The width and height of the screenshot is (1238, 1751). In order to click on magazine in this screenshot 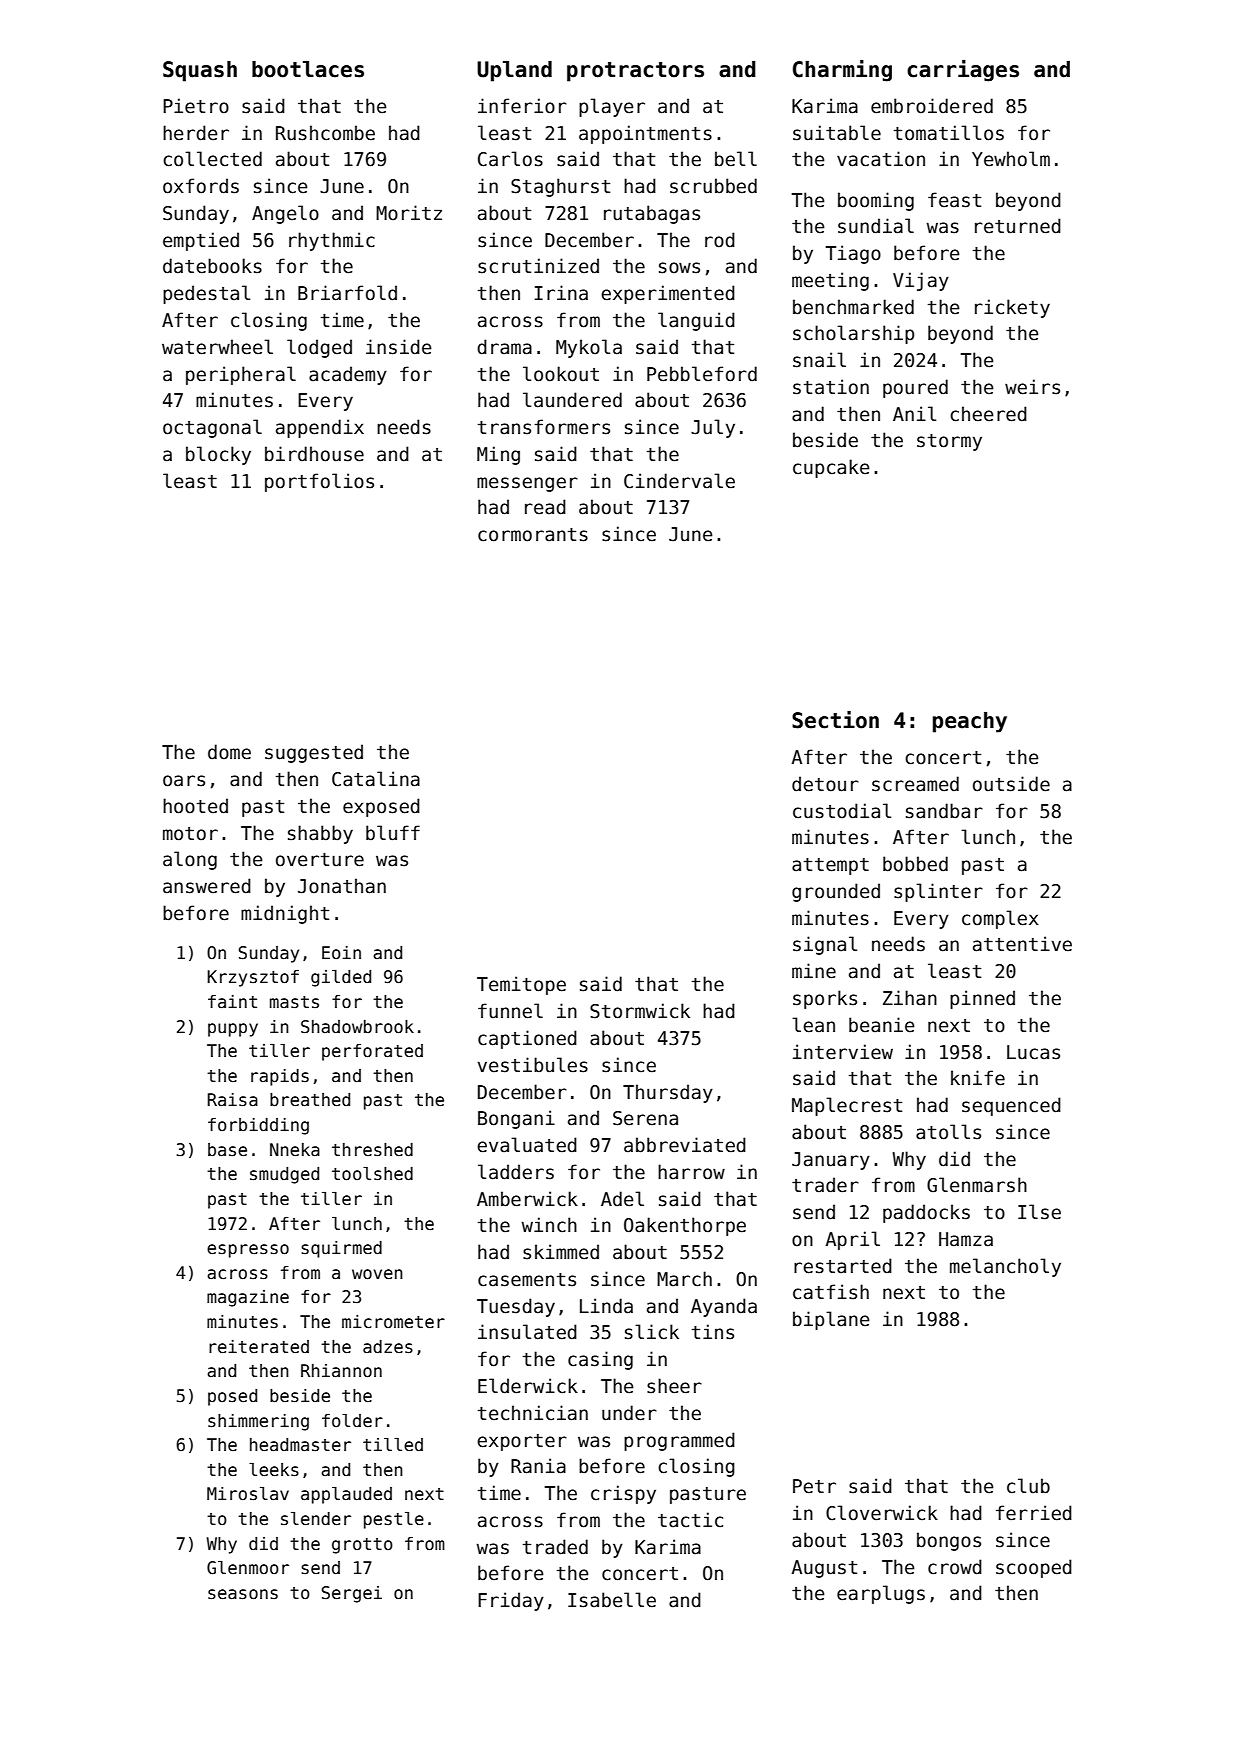, I will do `click(248, 1298)`.
